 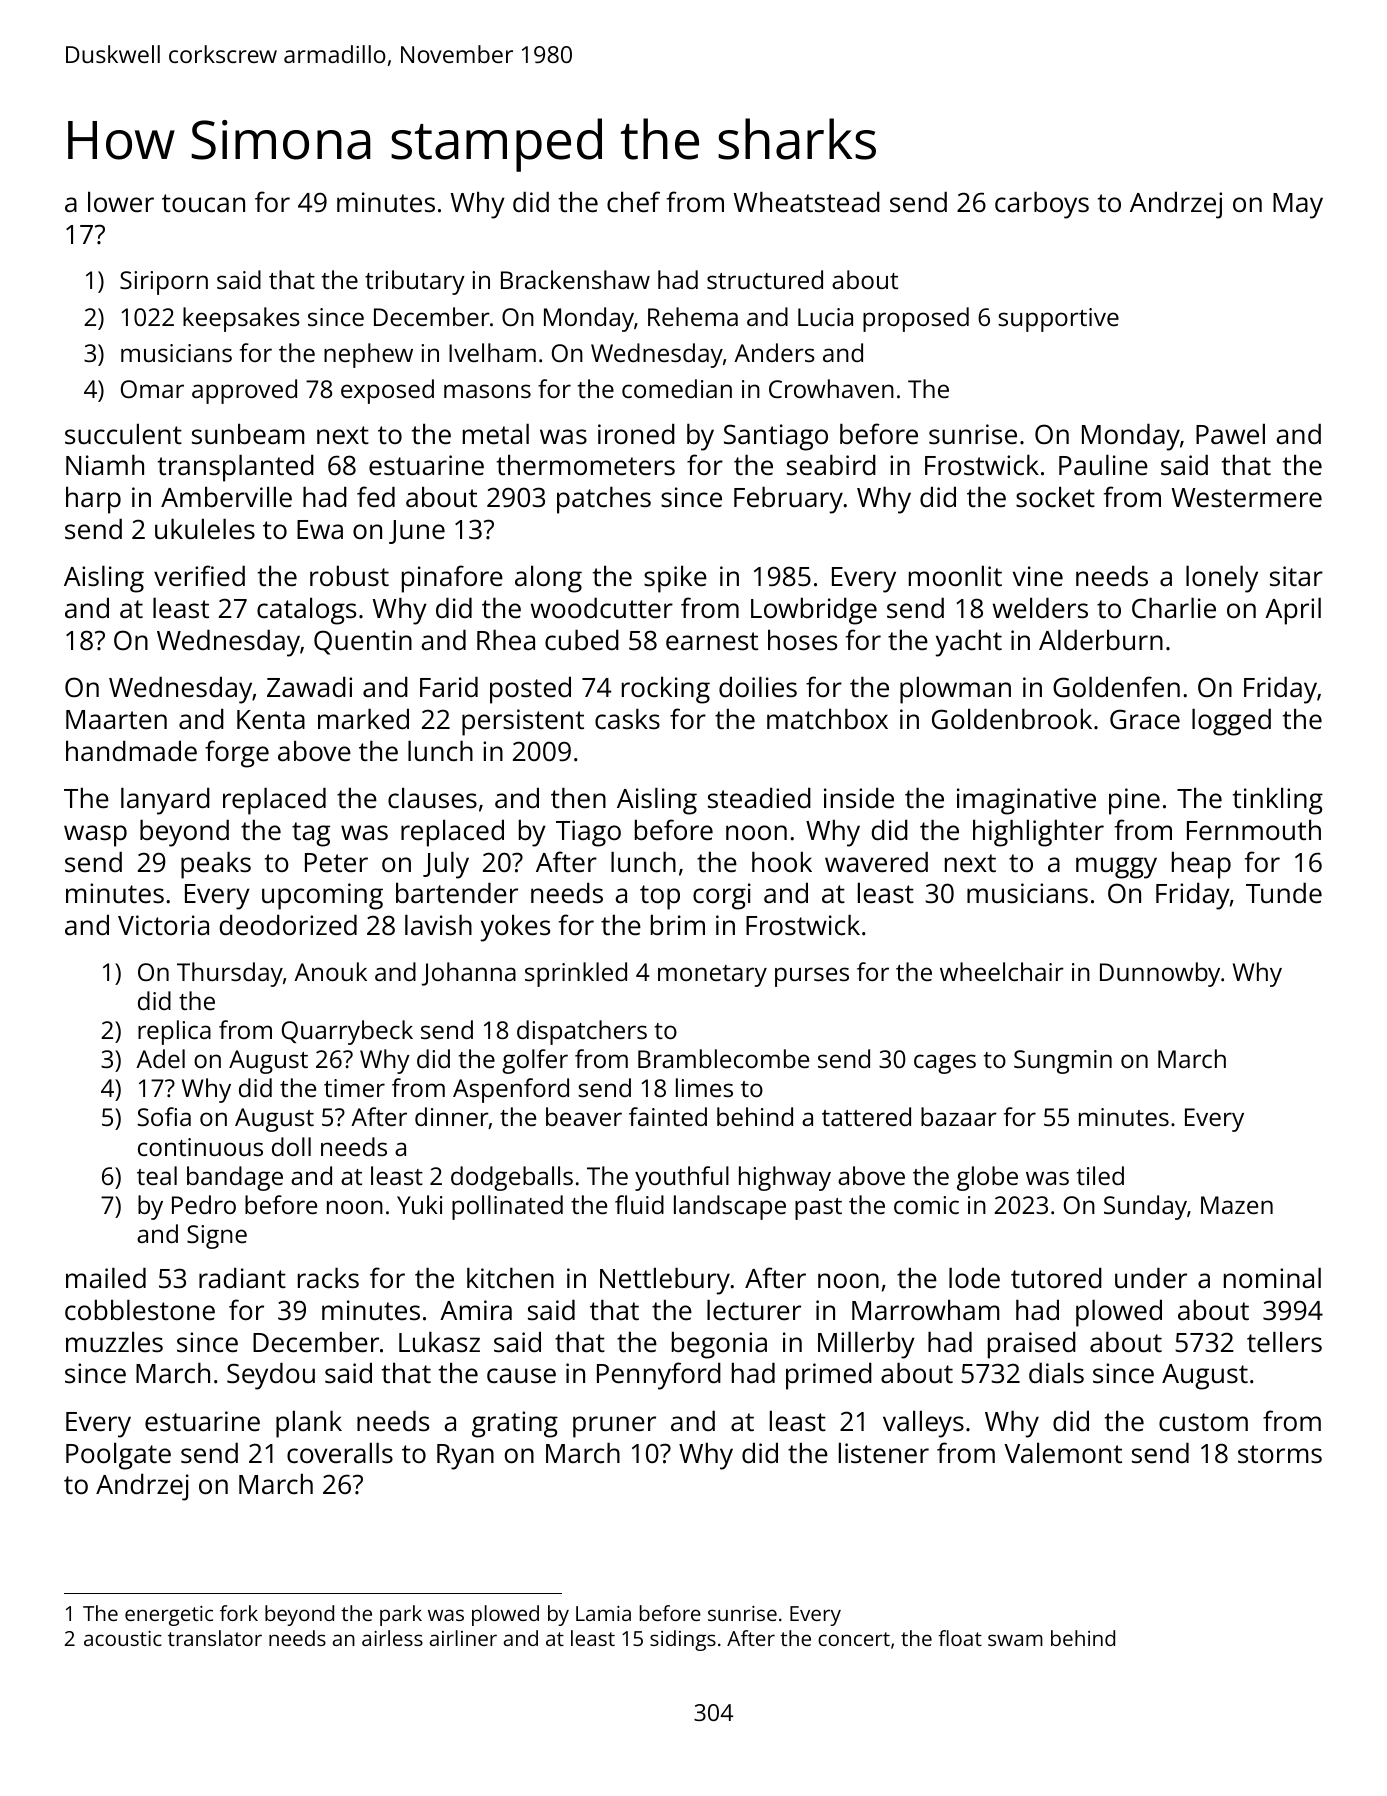 I want to click on Adel, so click(x=160, y=1058).
